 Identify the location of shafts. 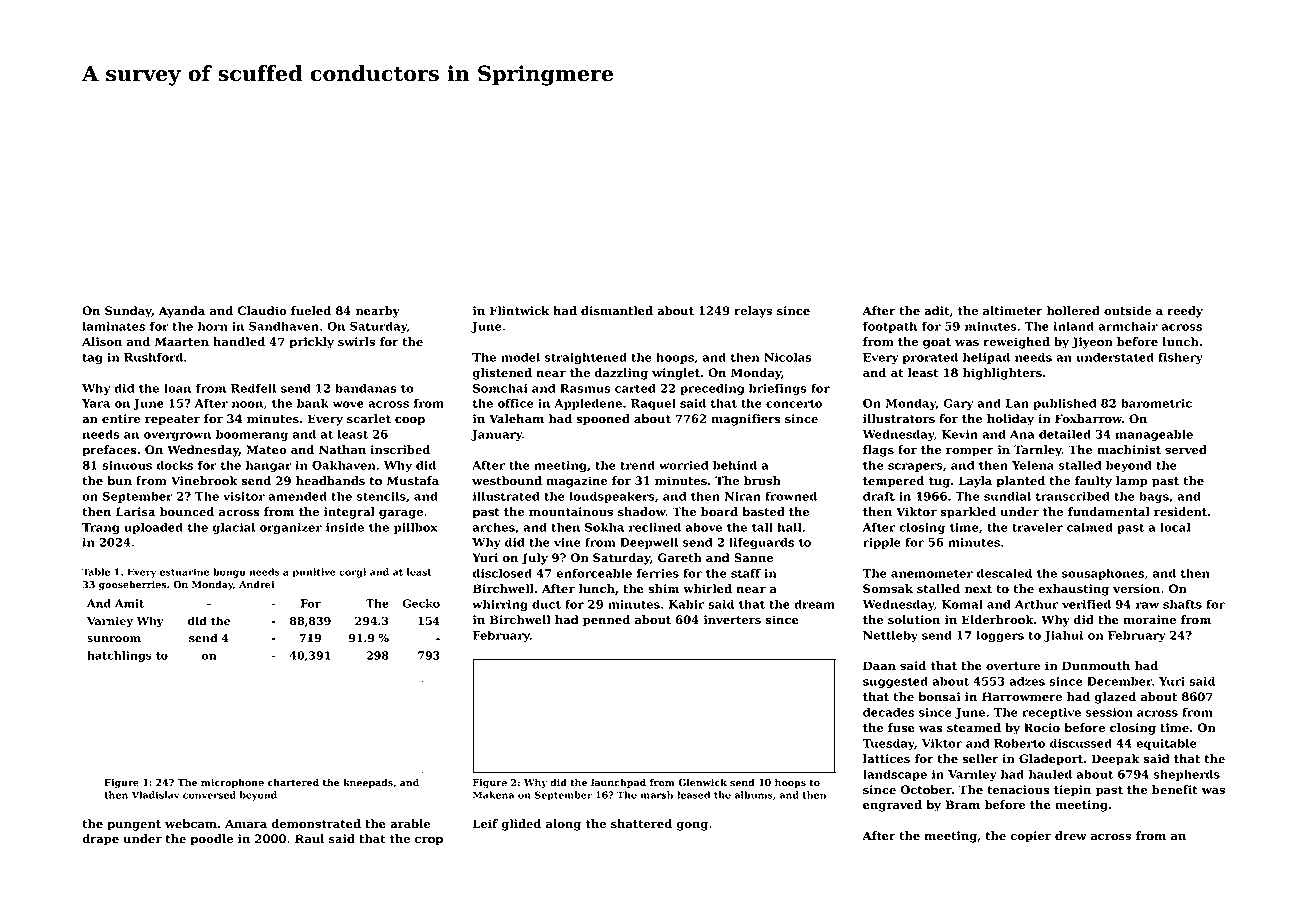
(1182, 604).
